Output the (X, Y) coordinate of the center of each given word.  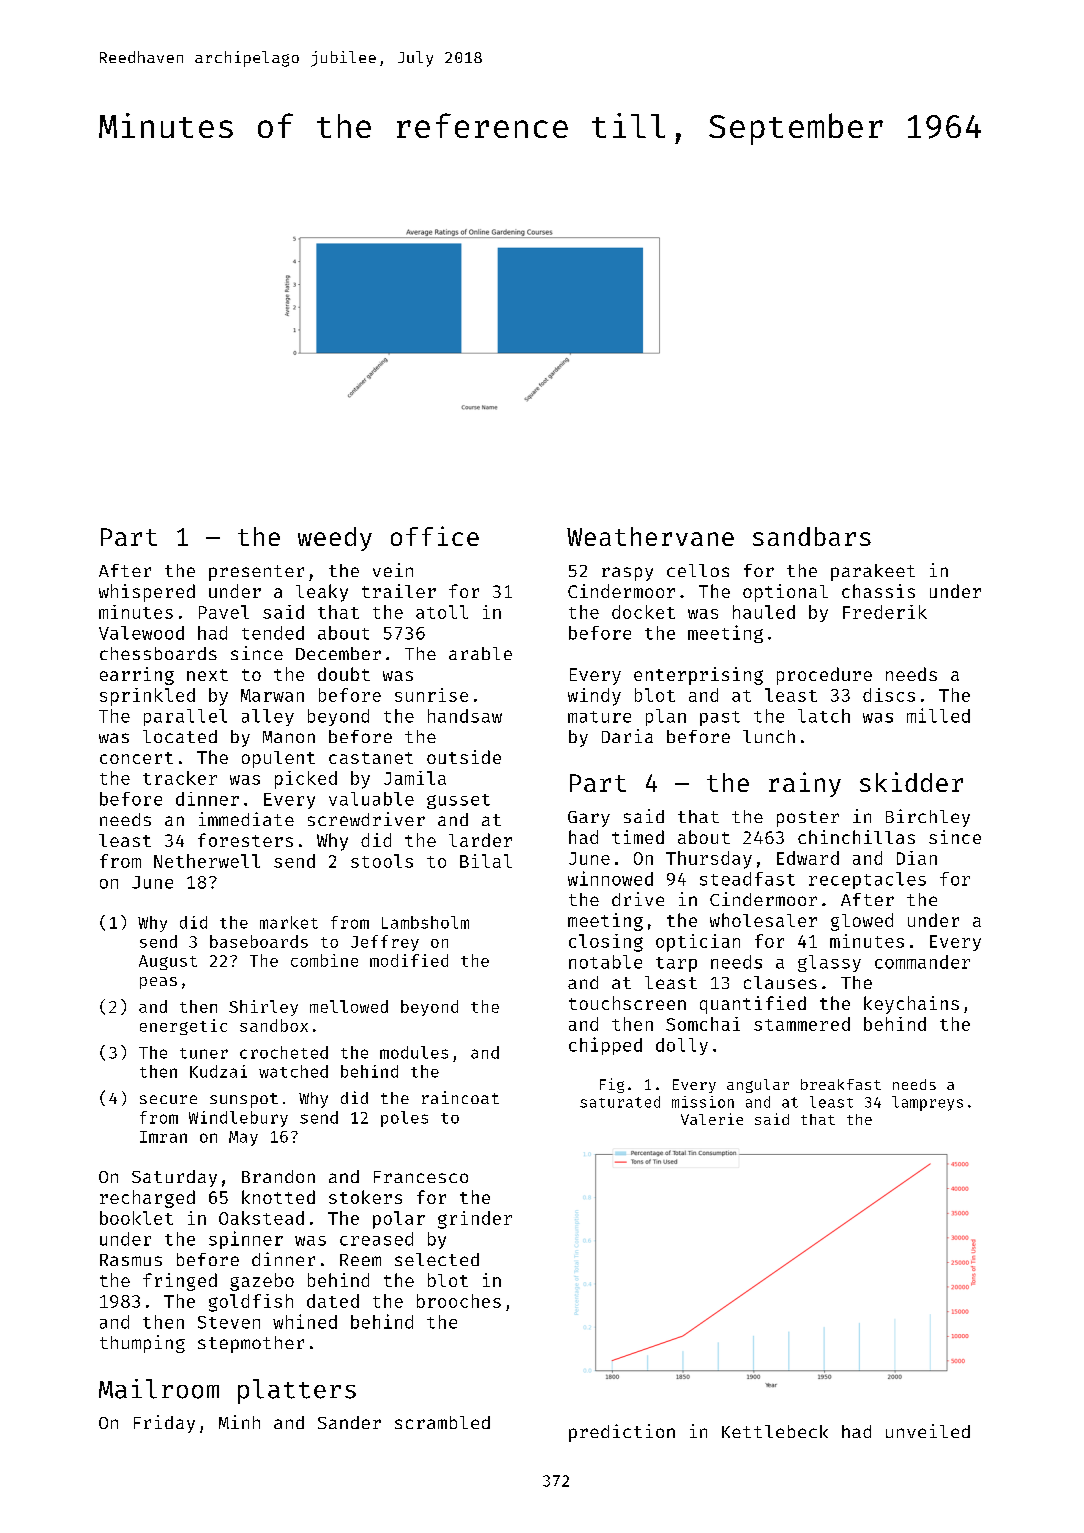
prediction (622, 1433)
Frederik (885, 612)
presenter (256, 573)
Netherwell (207, 861)
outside (464, 757)
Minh (239, 1422)
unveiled (928, 1431)
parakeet (873, 572)
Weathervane (650, 536)
